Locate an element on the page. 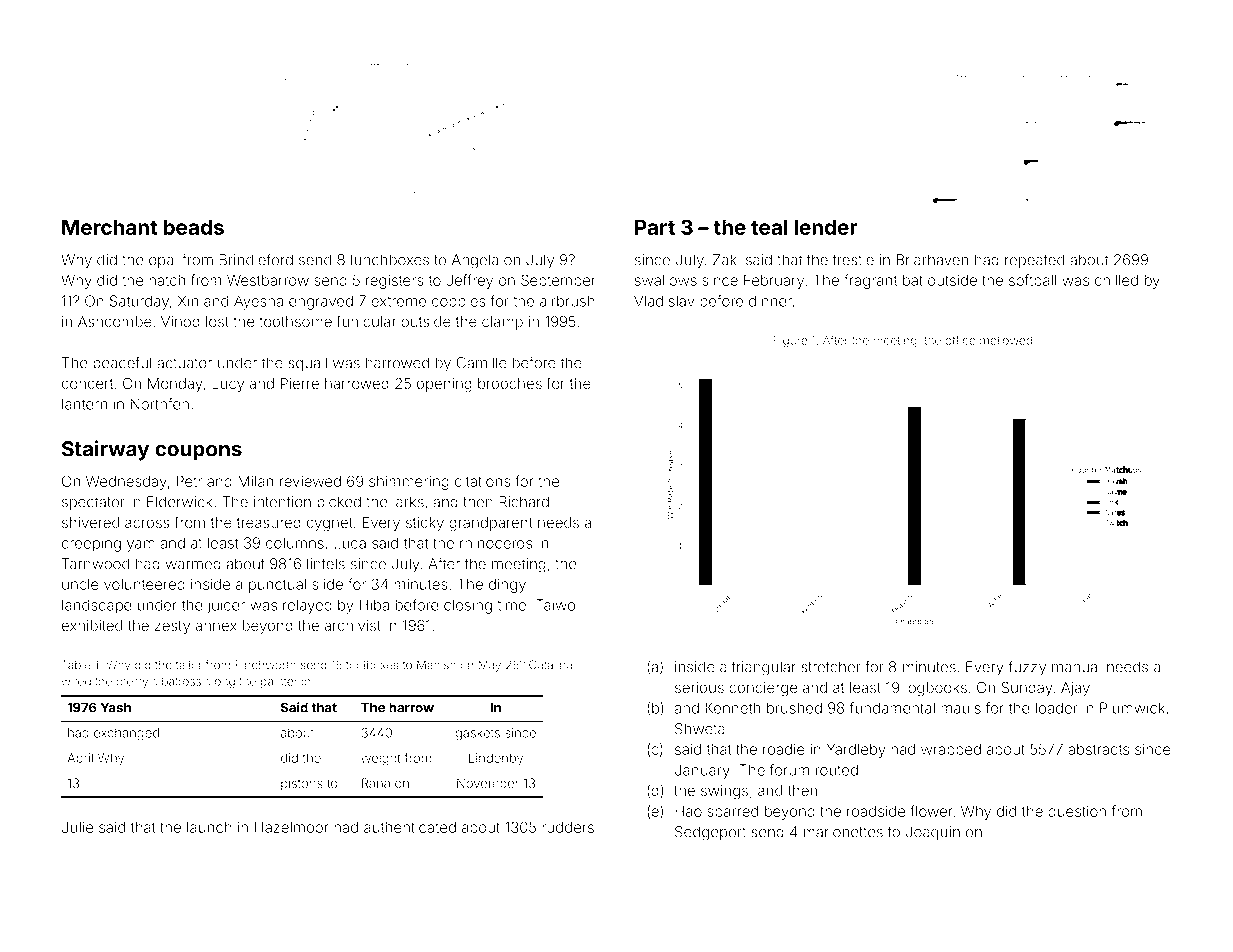  Julie is located at coordinates (77, 827).
